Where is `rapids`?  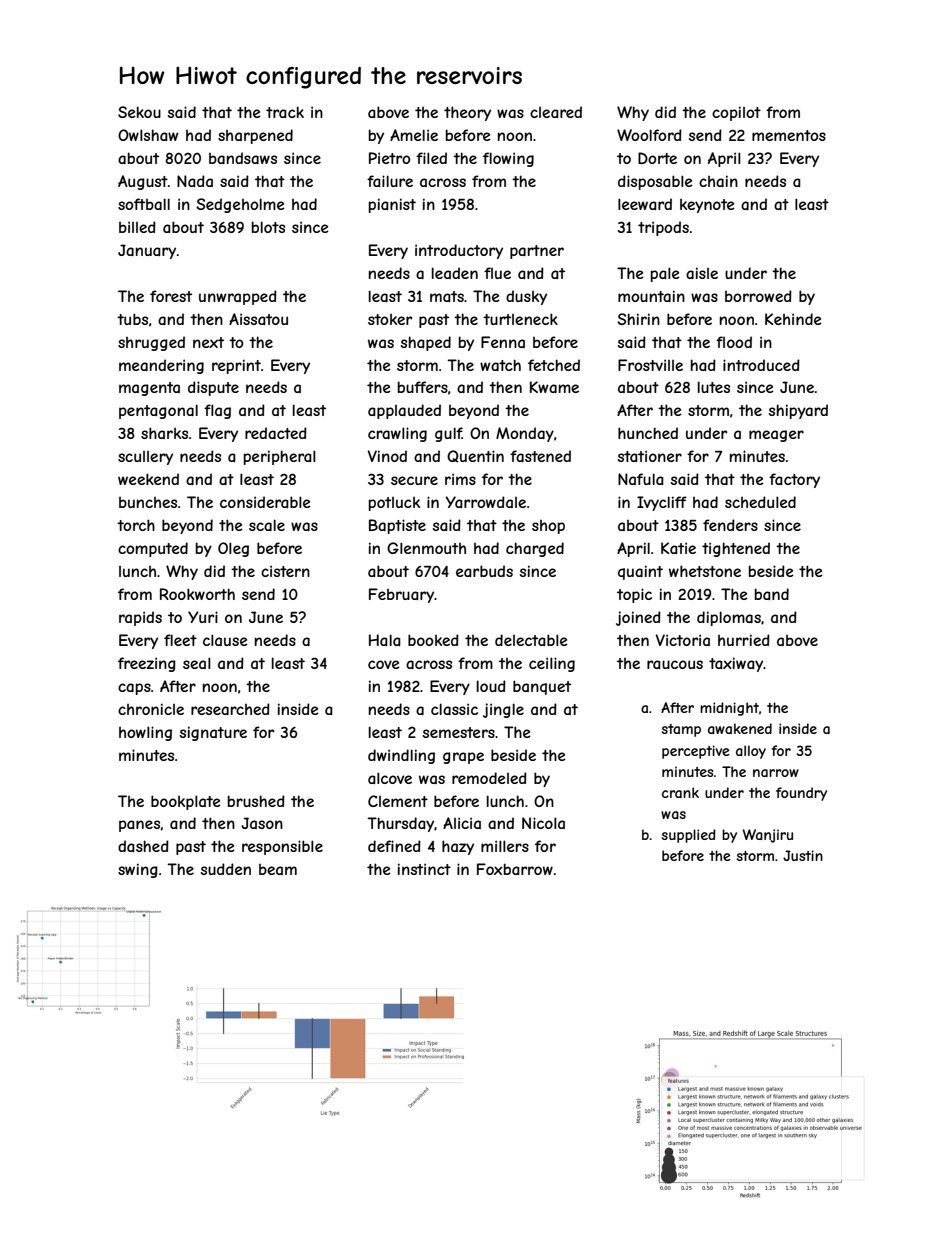 rapids is located at coordinates (140, 618).
